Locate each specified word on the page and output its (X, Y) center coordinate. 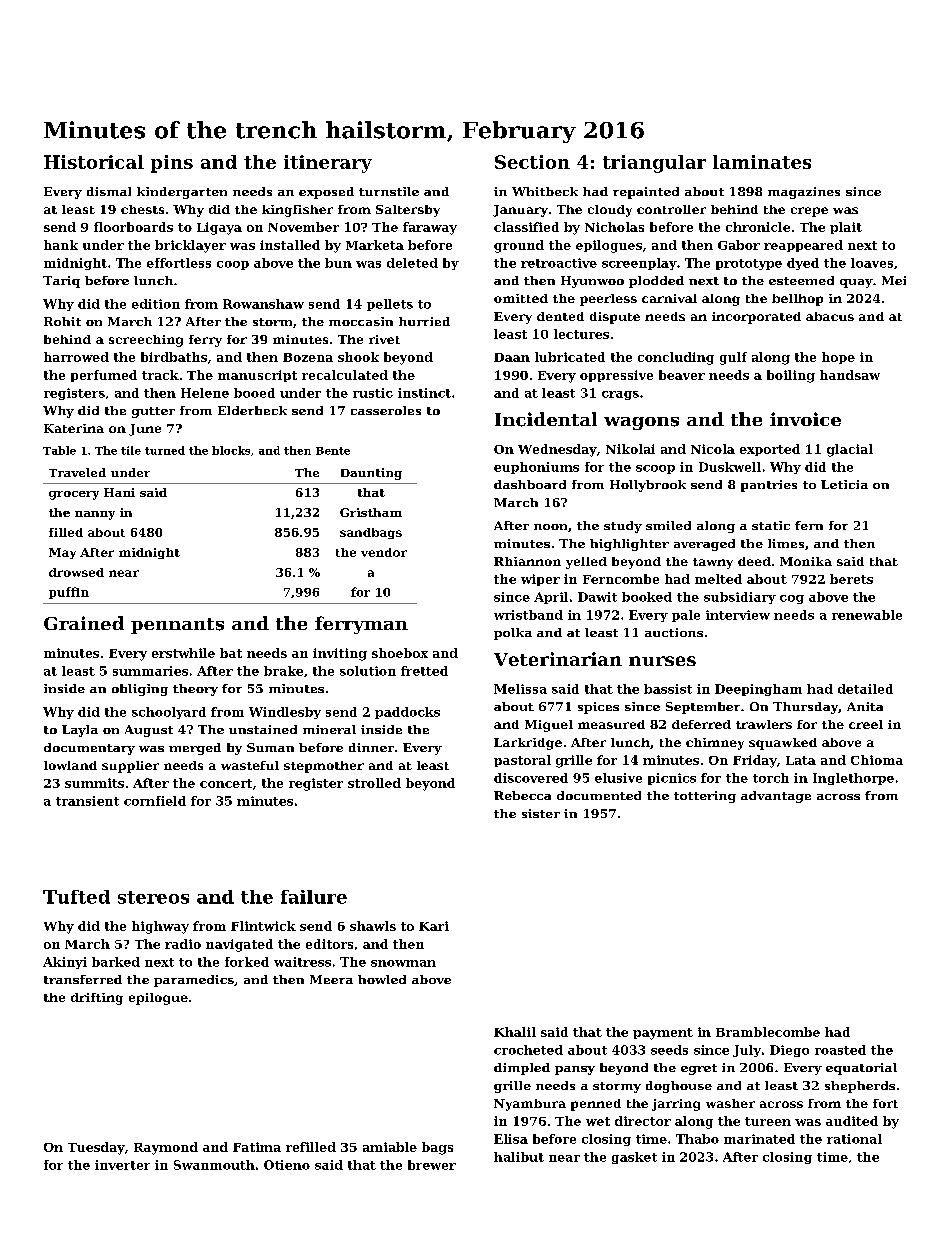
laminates (762, 162)
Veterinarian (558, 659)
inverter (122, 1165)
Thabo (697, 1139)
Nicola (713, 449)
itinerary (328, 164)
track (160, 375)
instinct (424, 393)
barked (116, 962)
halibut (519, 1157)
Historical (94, 162)
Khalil (515, 1032)
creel (866, 724)
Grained (84, 623)
